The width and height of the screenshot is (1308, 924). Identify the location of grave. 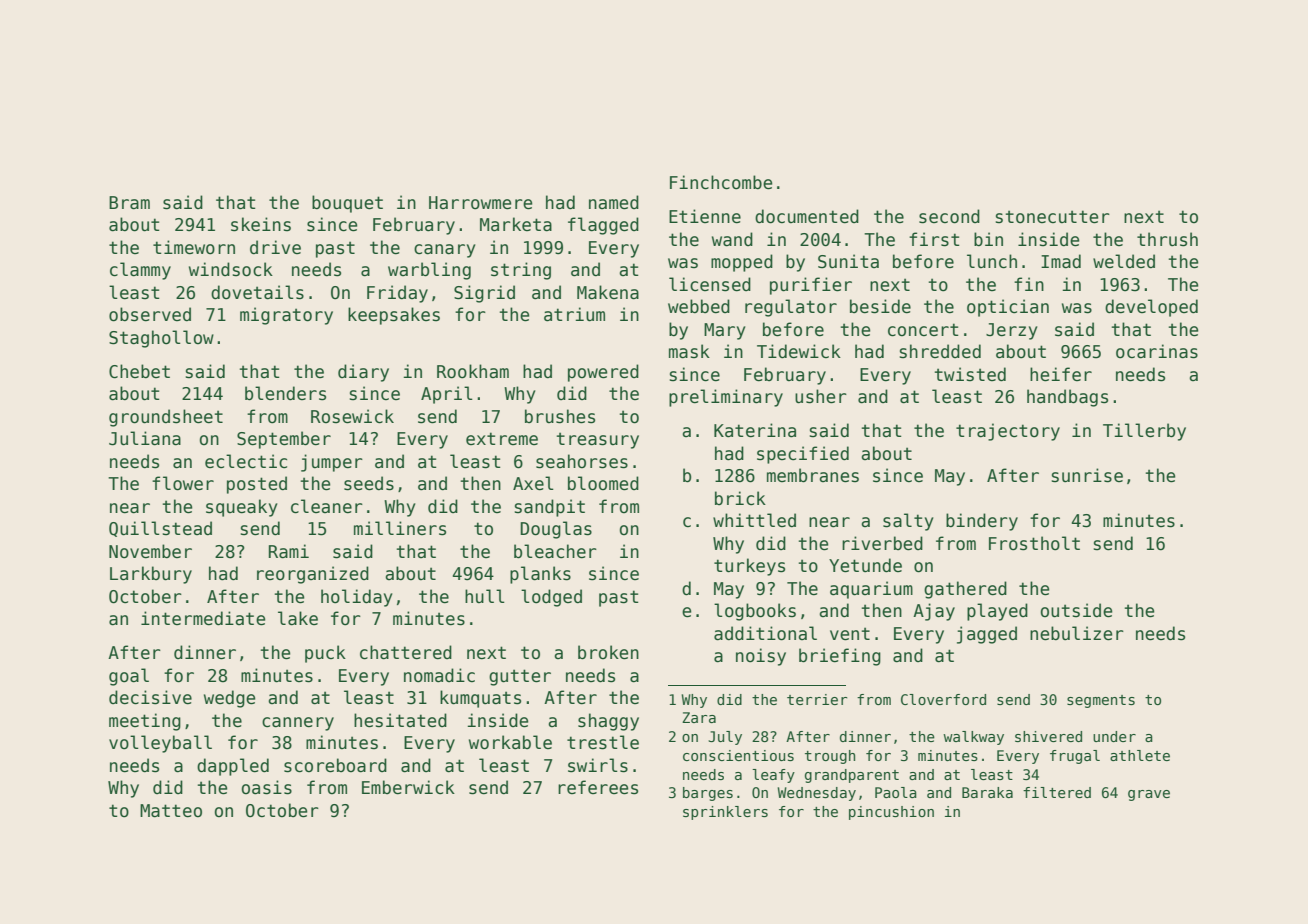
(1149, 795).
